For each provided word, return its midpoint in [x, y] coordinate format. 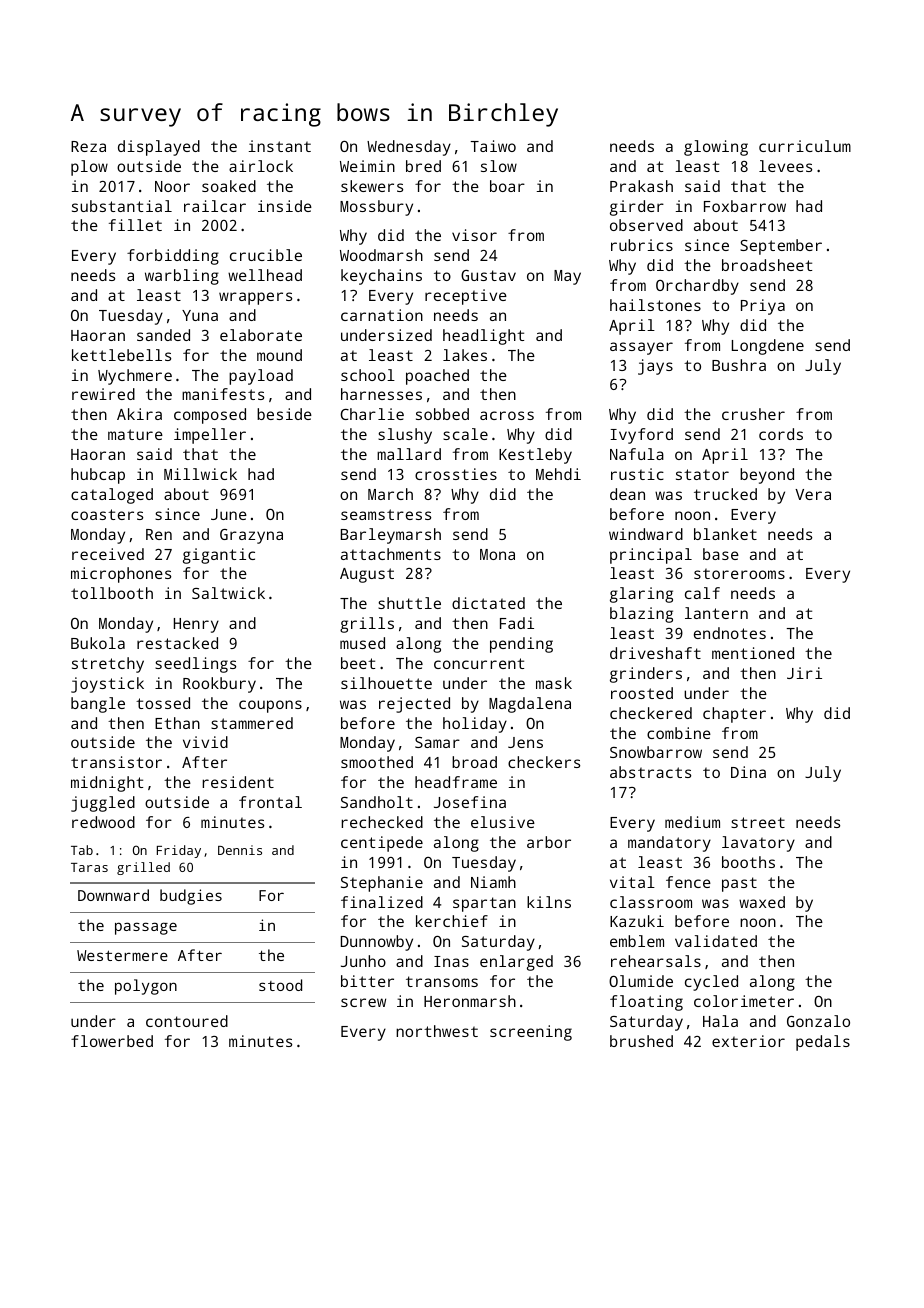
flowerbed [112, 1041]
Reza [88, 146]
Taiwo [493, 146]
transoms [442, 981]
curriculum [805, 146]
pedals [823, 1043]
